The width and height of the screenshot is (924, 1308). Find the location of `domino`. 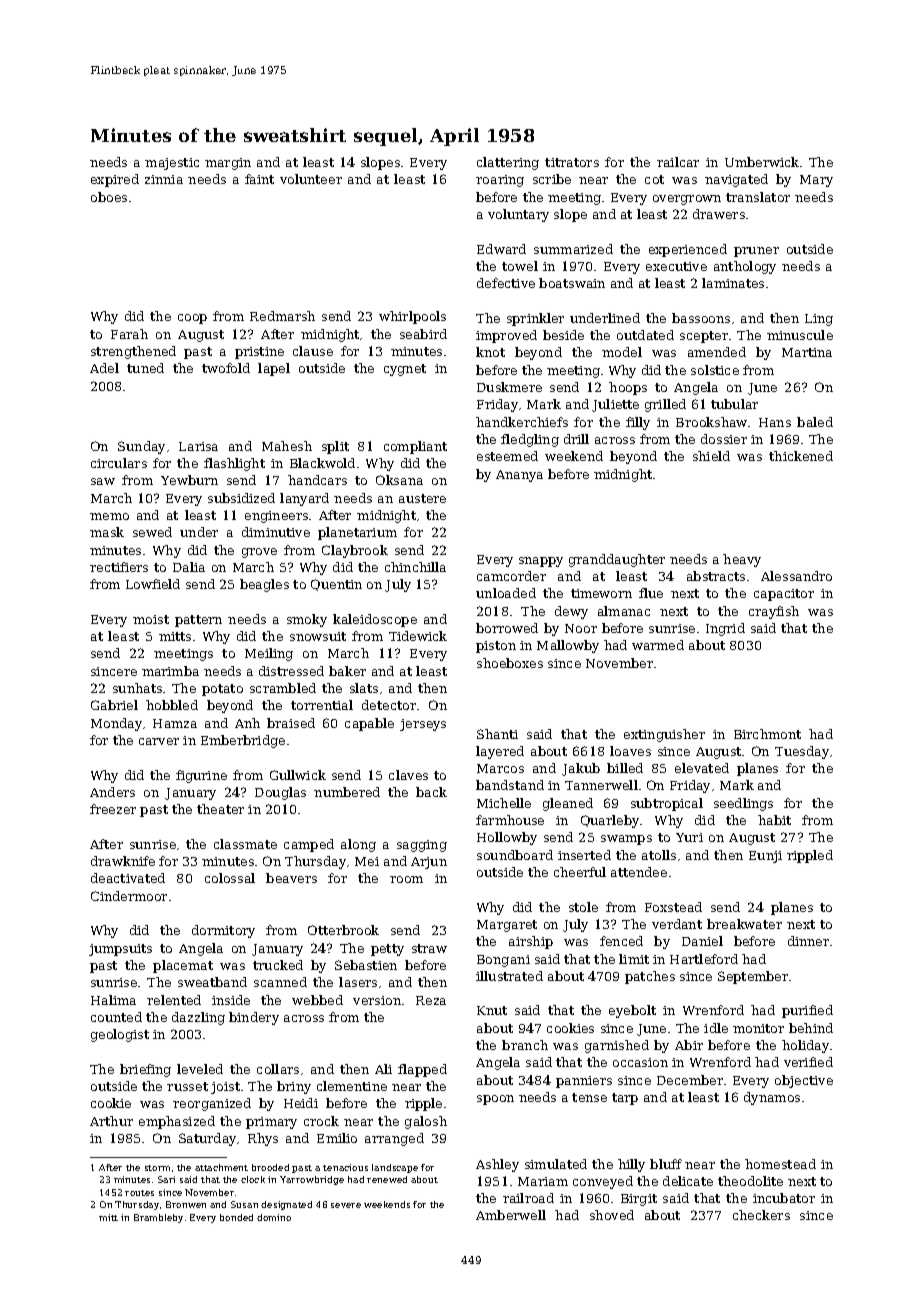

domino is located at coordinates (274, 1217).
